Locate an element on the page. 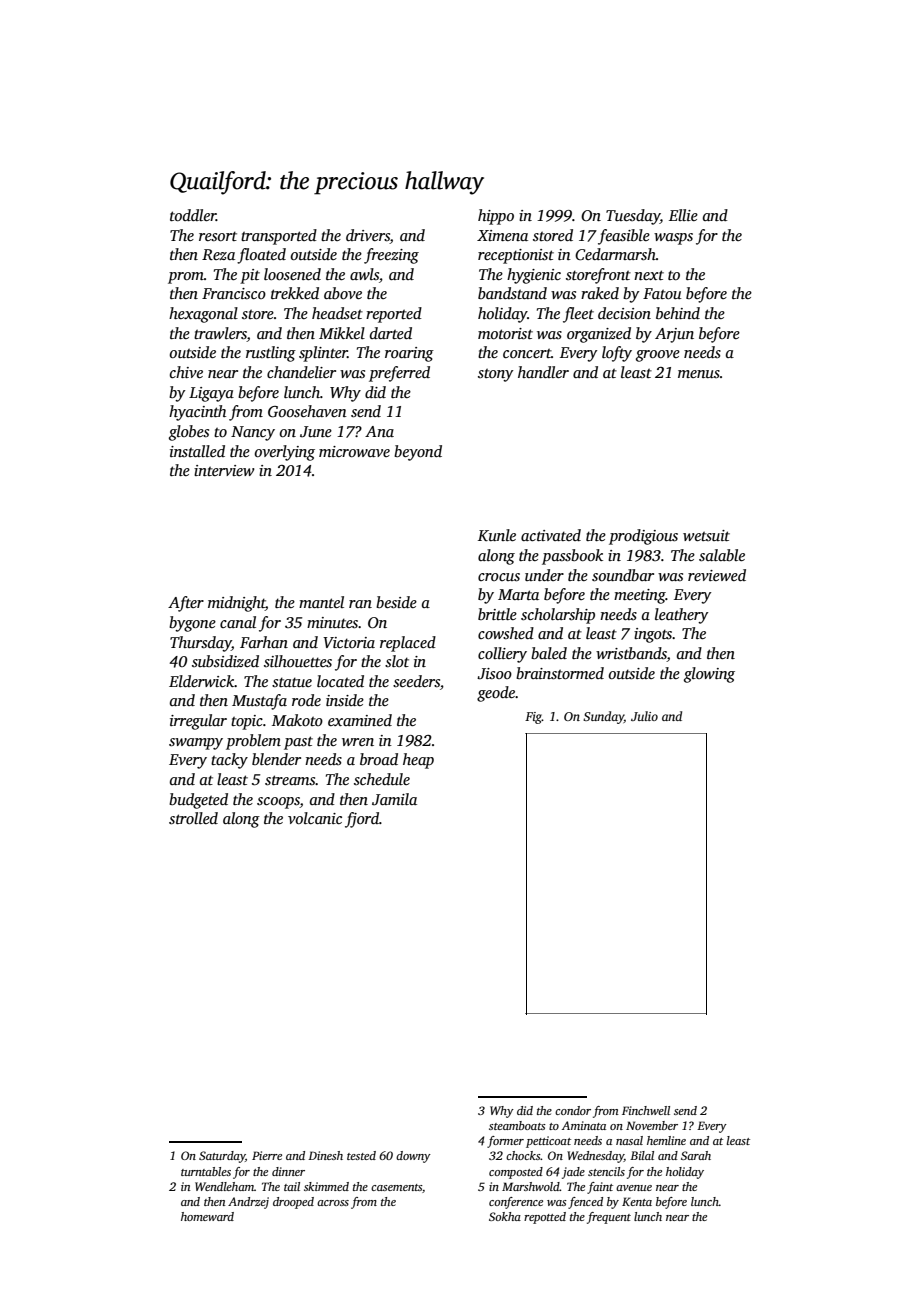 The image size is (924, 1311). Arjun is located at coordinates (674, 335).
